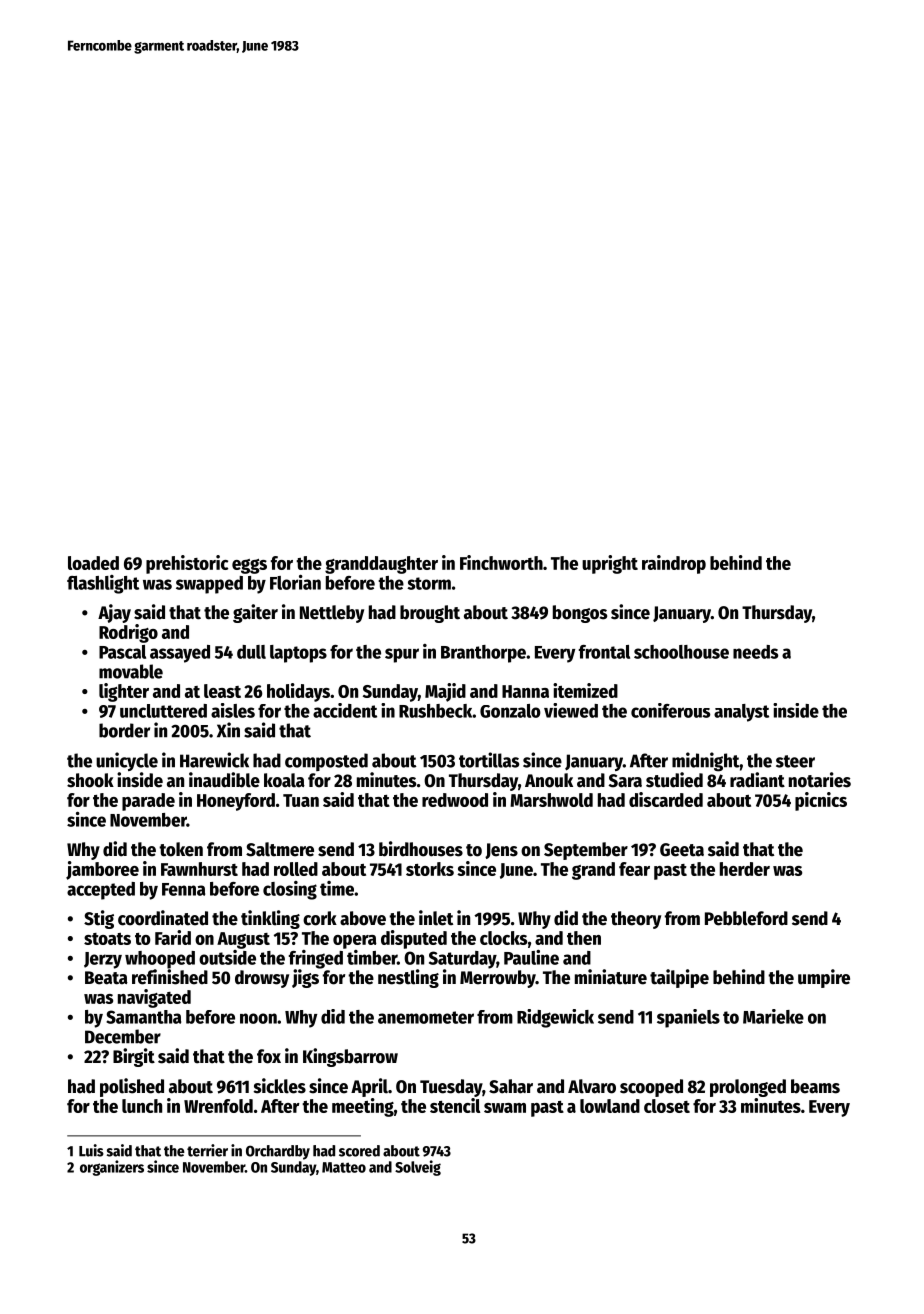 This screenshot has width=924, height=1314. Describe the element at coordinates (667, 1106) in the screenshot. I see `closet` at that location.
